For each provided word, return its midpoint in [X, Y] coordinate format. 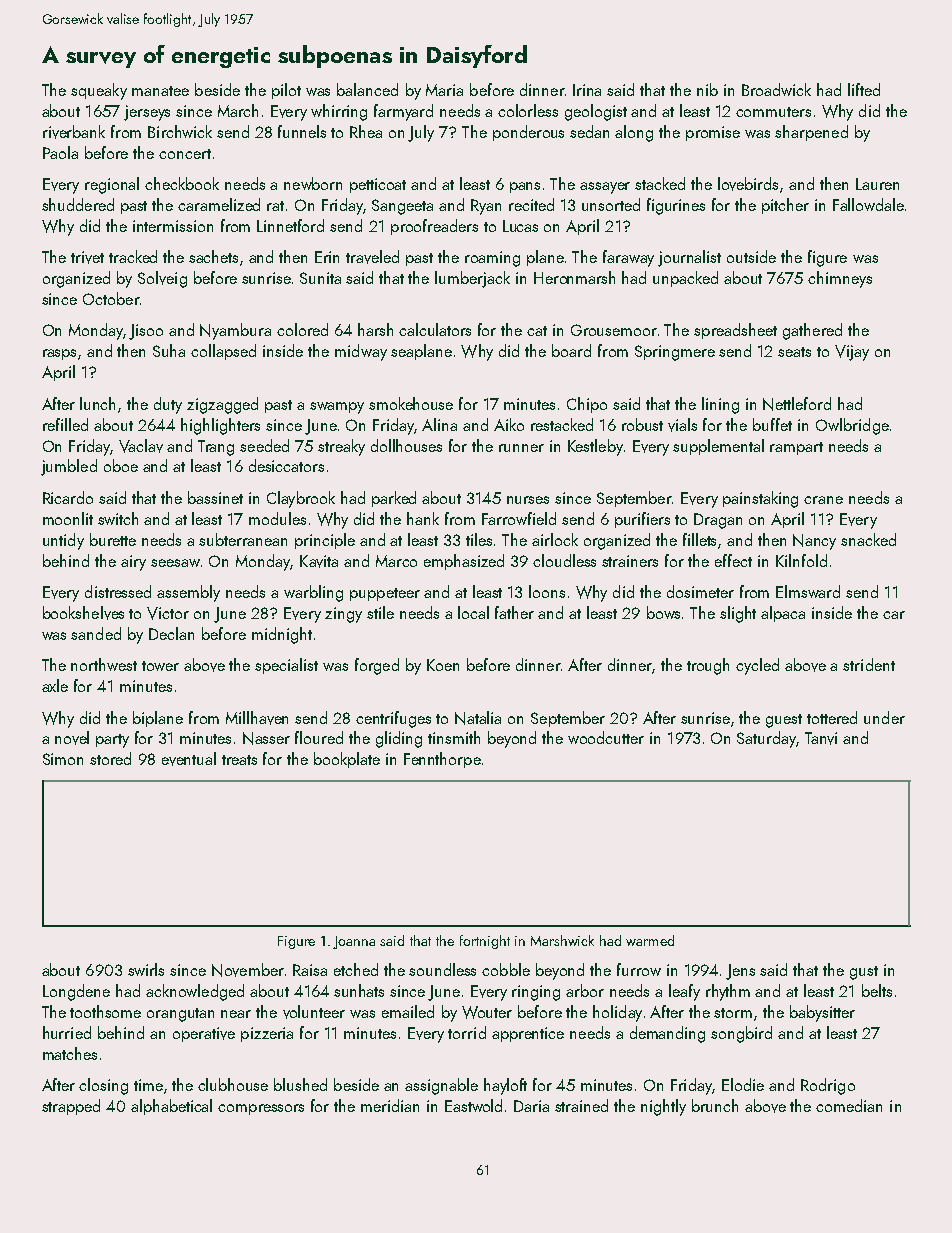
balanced [367, 89]
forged [377, 666]
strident [869, 664]
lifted [864, 89]
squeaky [99, 91]
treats [239, 760]
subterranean [243, 539]
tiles [479, 539]
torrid [467, 1032]
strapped [71, 1107]
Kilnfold [801, 560]
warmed [650, 940]
